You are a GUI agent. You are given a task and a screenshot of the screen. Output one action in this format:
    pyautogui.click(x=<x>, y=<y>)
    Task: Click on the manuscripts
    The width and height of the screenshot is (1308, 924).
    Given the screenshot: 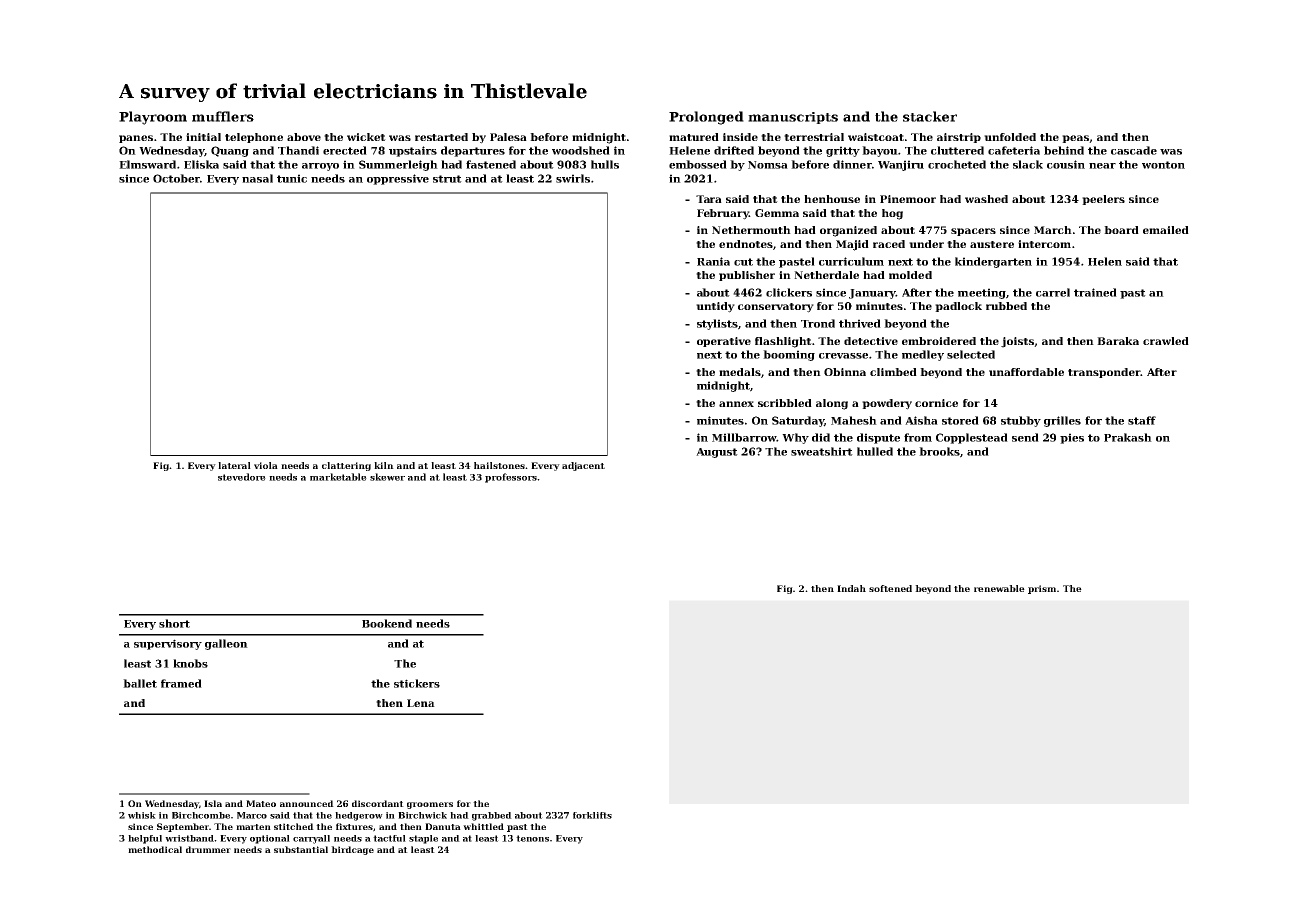 What is the action you would take?
    pyautogui.click(x=793, y=118)
